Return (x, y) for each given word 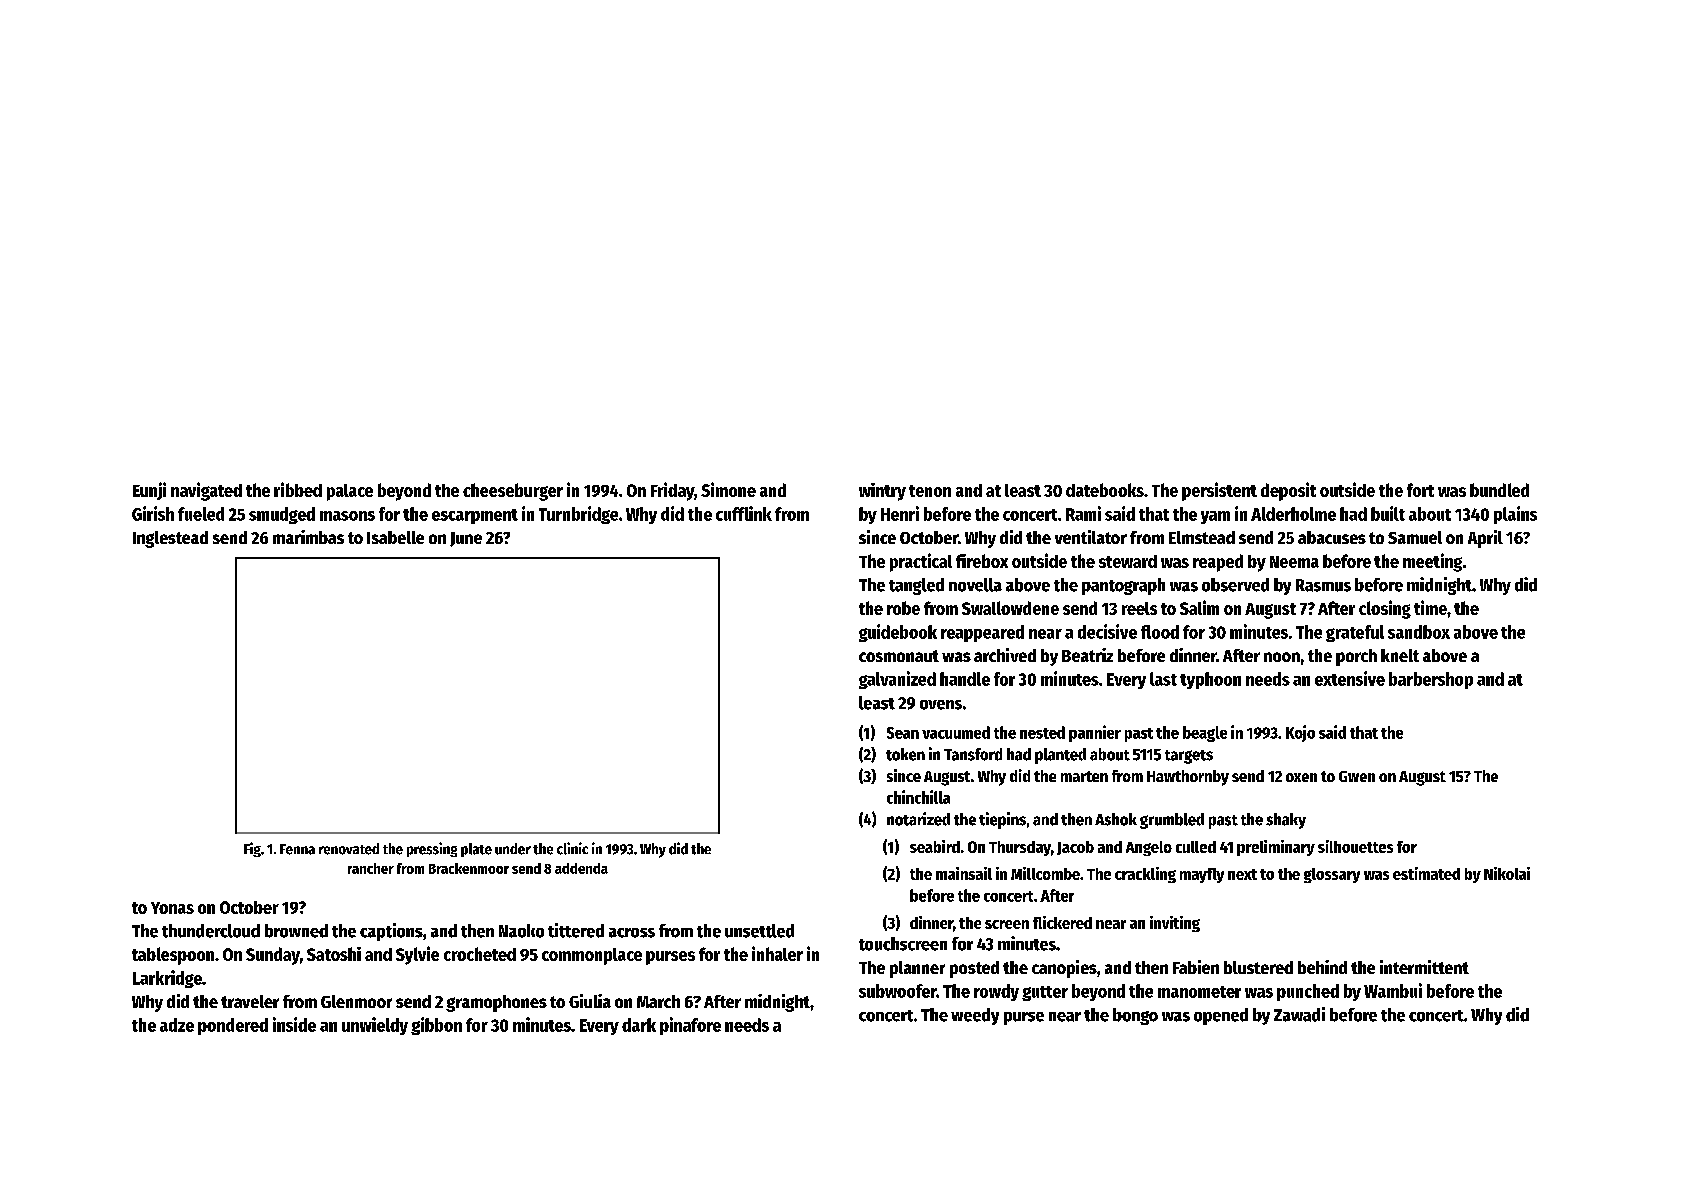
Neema (1294, 562)
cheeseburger (513, 492)
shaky (1286, 821)
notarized (918, 819)
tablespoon (173, 956)
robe (903, 608)
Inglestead (170, 539)
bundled (1499, 490)
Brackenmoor (469, 868)
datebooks (1105, 490)
